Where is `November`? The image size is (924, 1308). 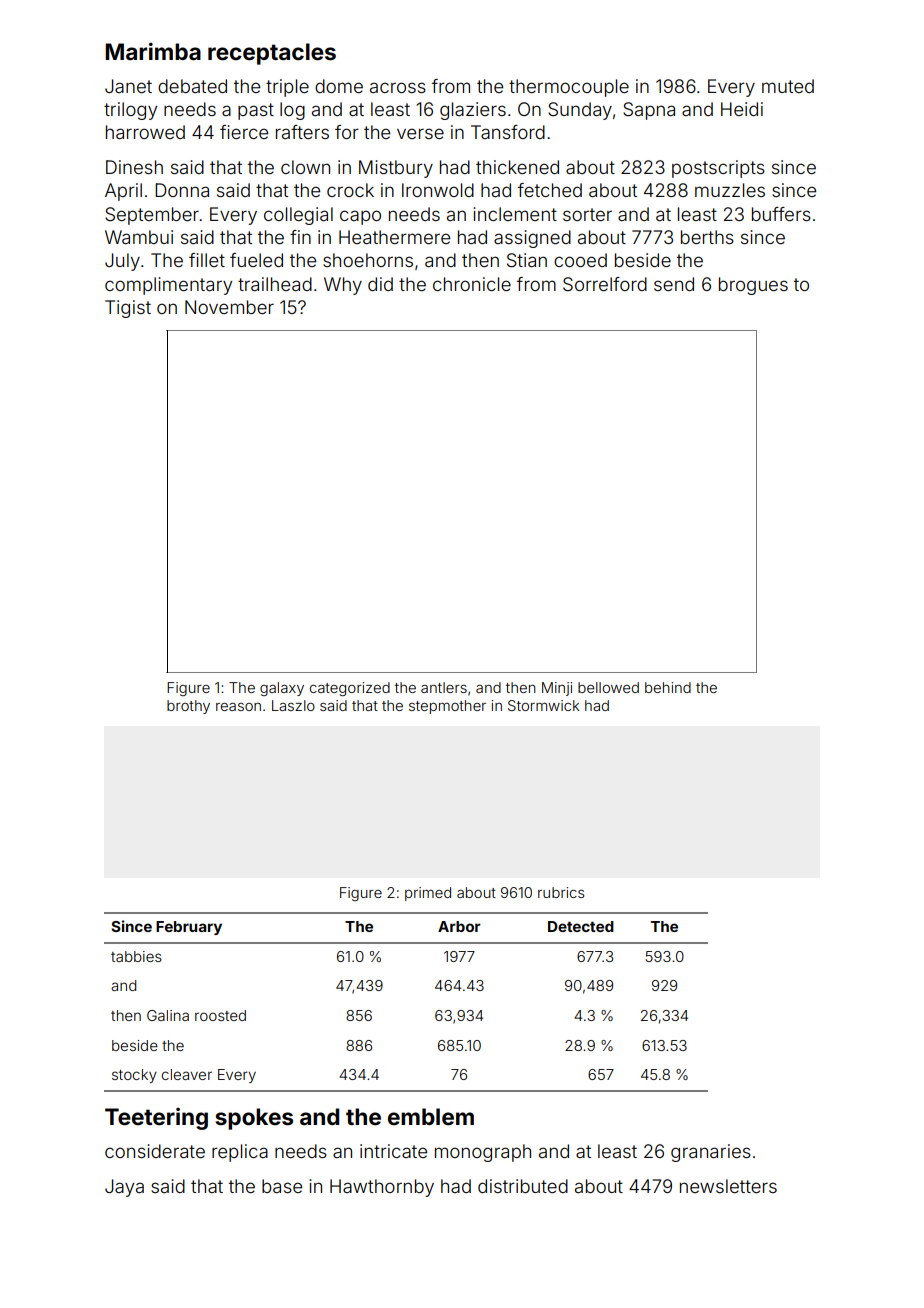
November is located at coordinates (229, 307).
